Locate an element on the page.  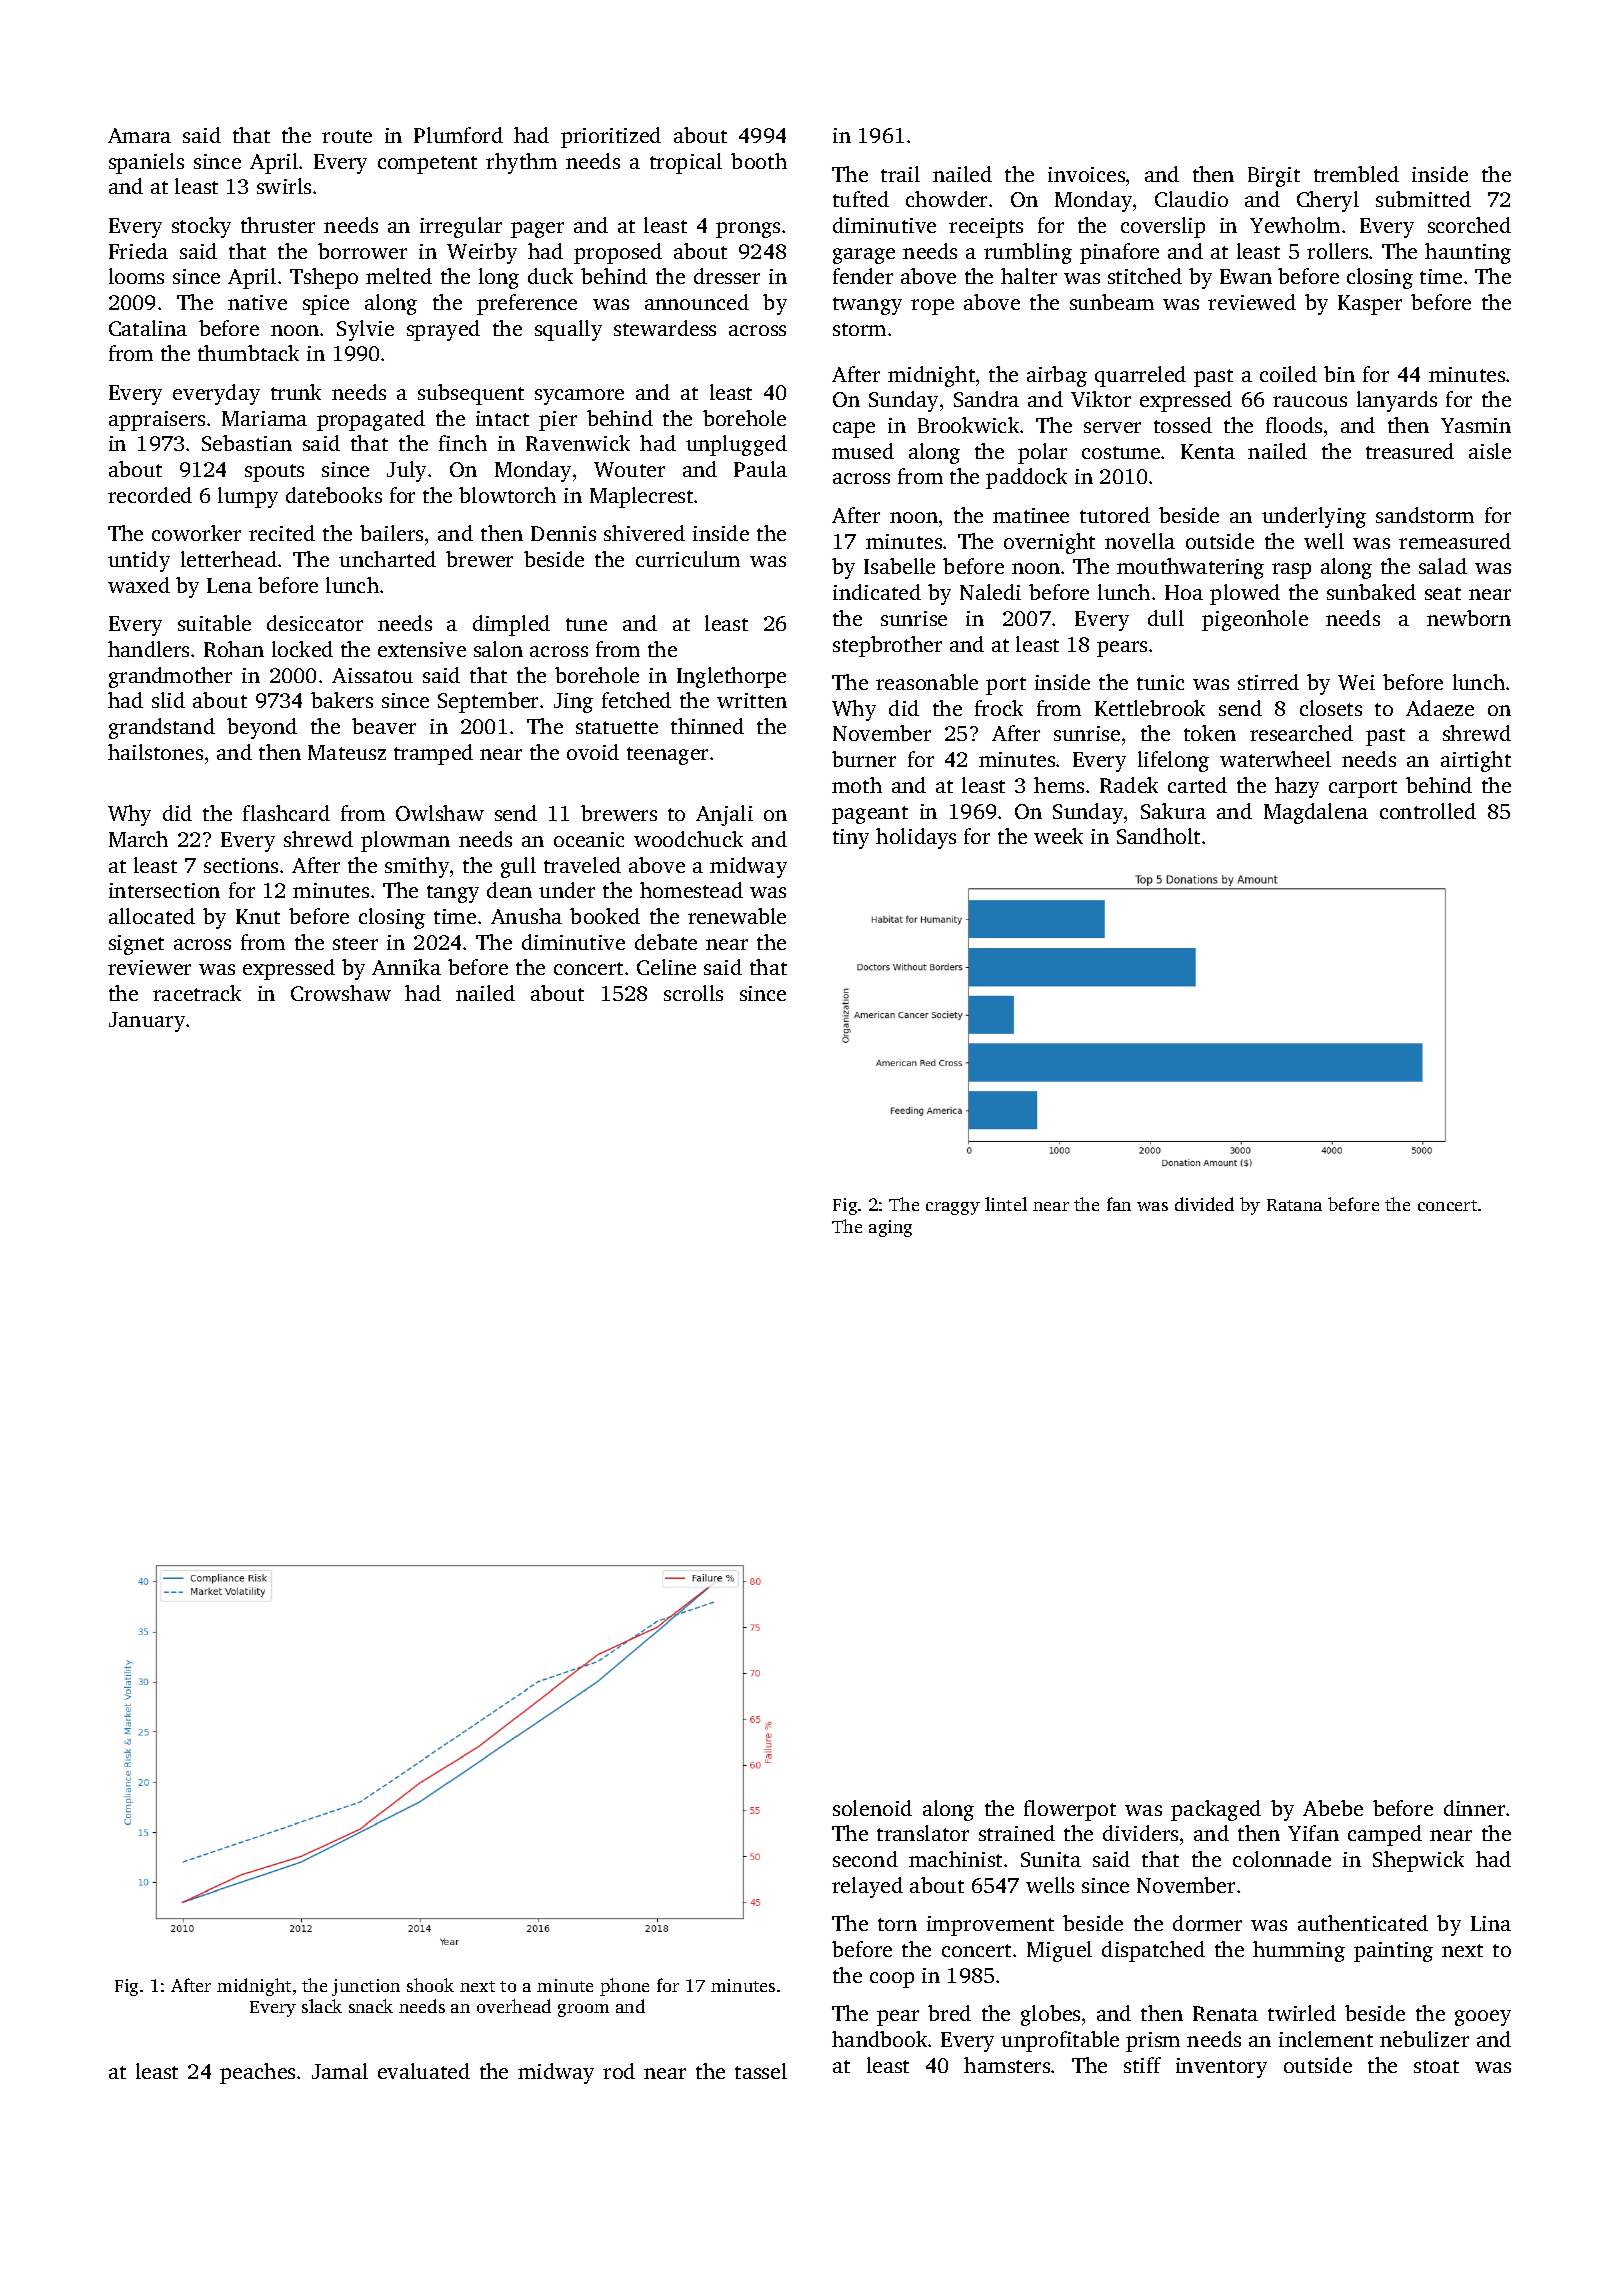
remeasured is located at coordinates (1455, 541).
